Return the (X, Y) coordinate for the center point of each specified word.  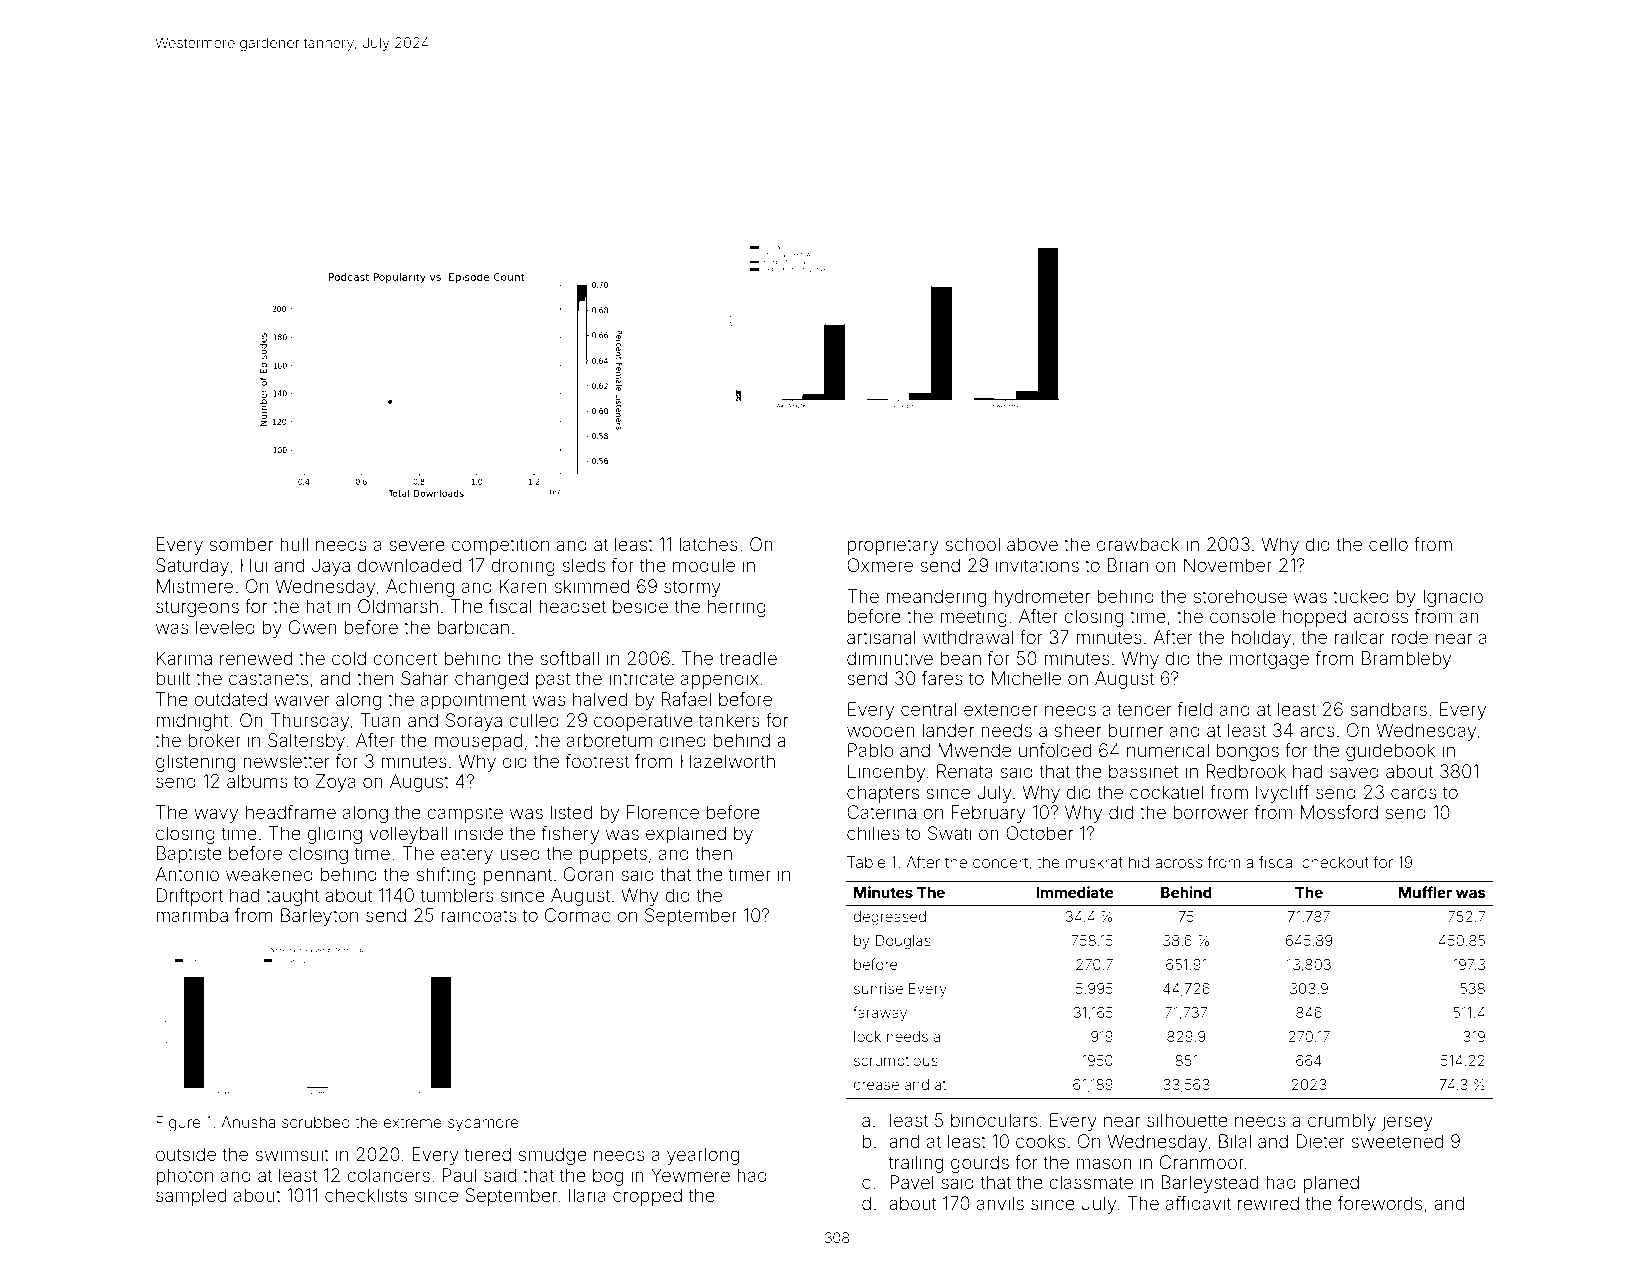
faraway (880, 1013)
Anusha (248, 1122)
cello (1388, 544)
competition (500, 546)
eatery (467, 855)
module (704, 565)
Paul (460, 1175)
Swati (950, 833)
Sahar (425, 678)
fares (942, 678)
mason (1104, 1163)
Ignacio (1453, 598)
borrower (1211, 812)
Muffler (1425, 892)
